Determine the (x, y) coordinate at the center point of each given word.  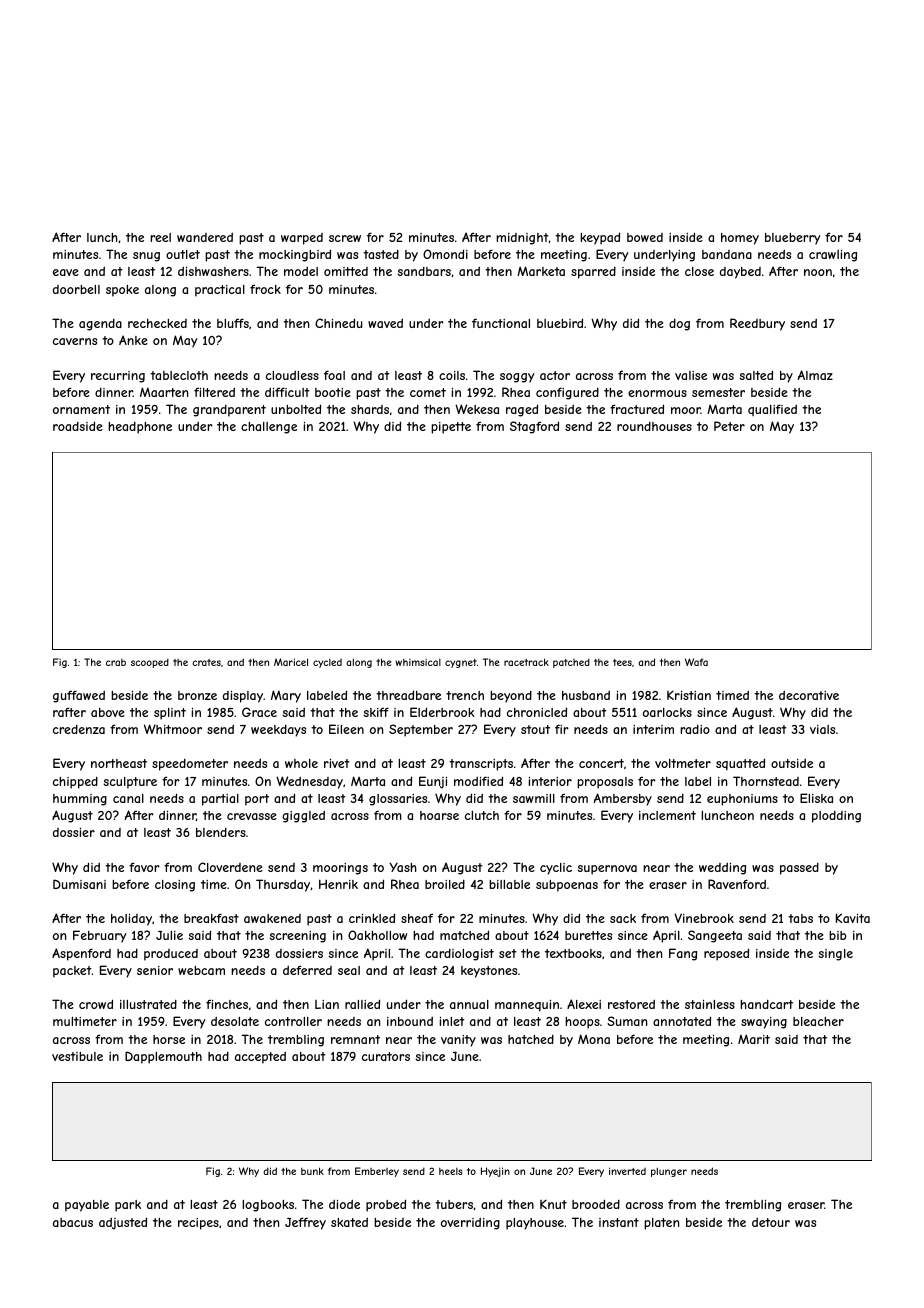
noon (818, 272)
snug (146, 257)
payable (87, 1206)
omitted (346, 271)
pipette (451, 428)
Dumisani (79, 884)
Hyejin (495, 1172)
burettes (588, 935)
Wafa (696, 662)
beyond (511, 697)
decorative (809, 695)
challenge (269, 428)
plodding (836, 817)
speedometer (190, 765)
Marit (754, 1039)
